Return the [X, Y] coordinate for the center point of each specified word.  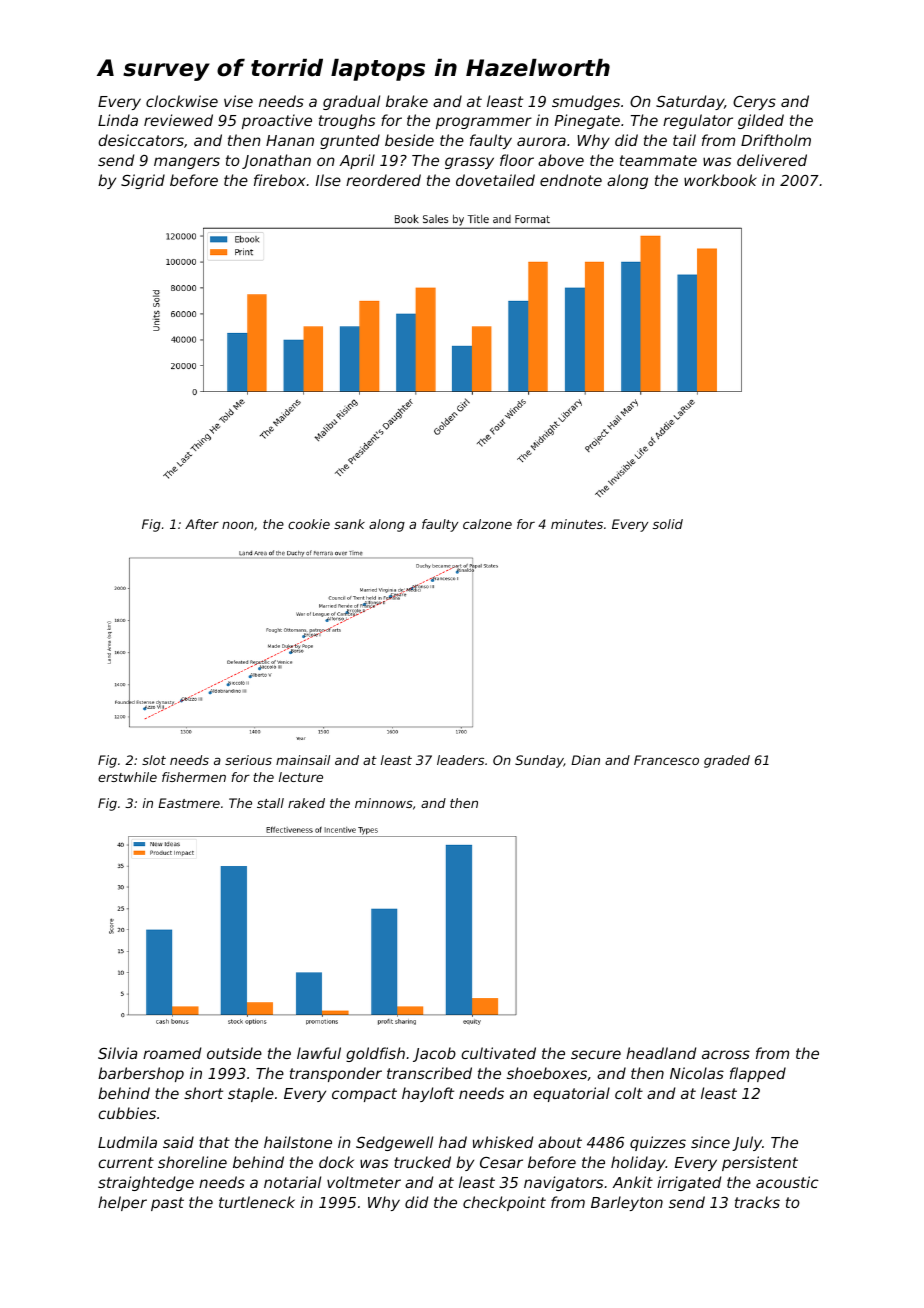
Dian [585, 760]
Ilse [328, 180]
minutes [577, 524]
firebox [279, 180]
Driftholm [776, 140]
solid [668, 524]
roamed [172, 1053]
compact [364, 1095]
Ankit [632, 1182]
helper [122, 1203]
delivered [772, 160]
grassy [469, 163]
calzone [487, 524]
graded [727, 761]
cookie [309, 524]
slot [154, 760]
